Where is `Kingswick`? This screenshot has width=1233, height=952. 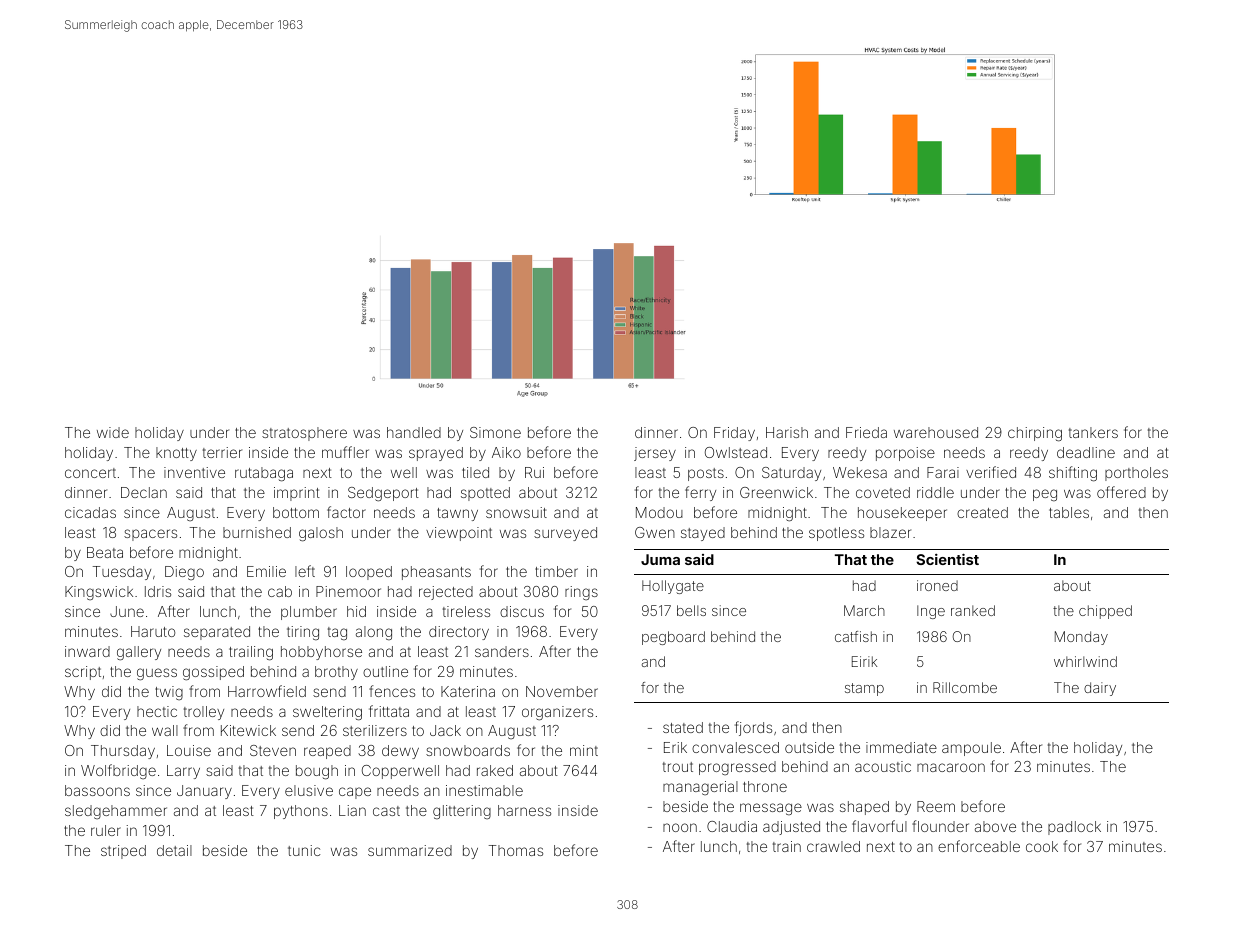
Kingswick is located at coordinates (99, 593).
